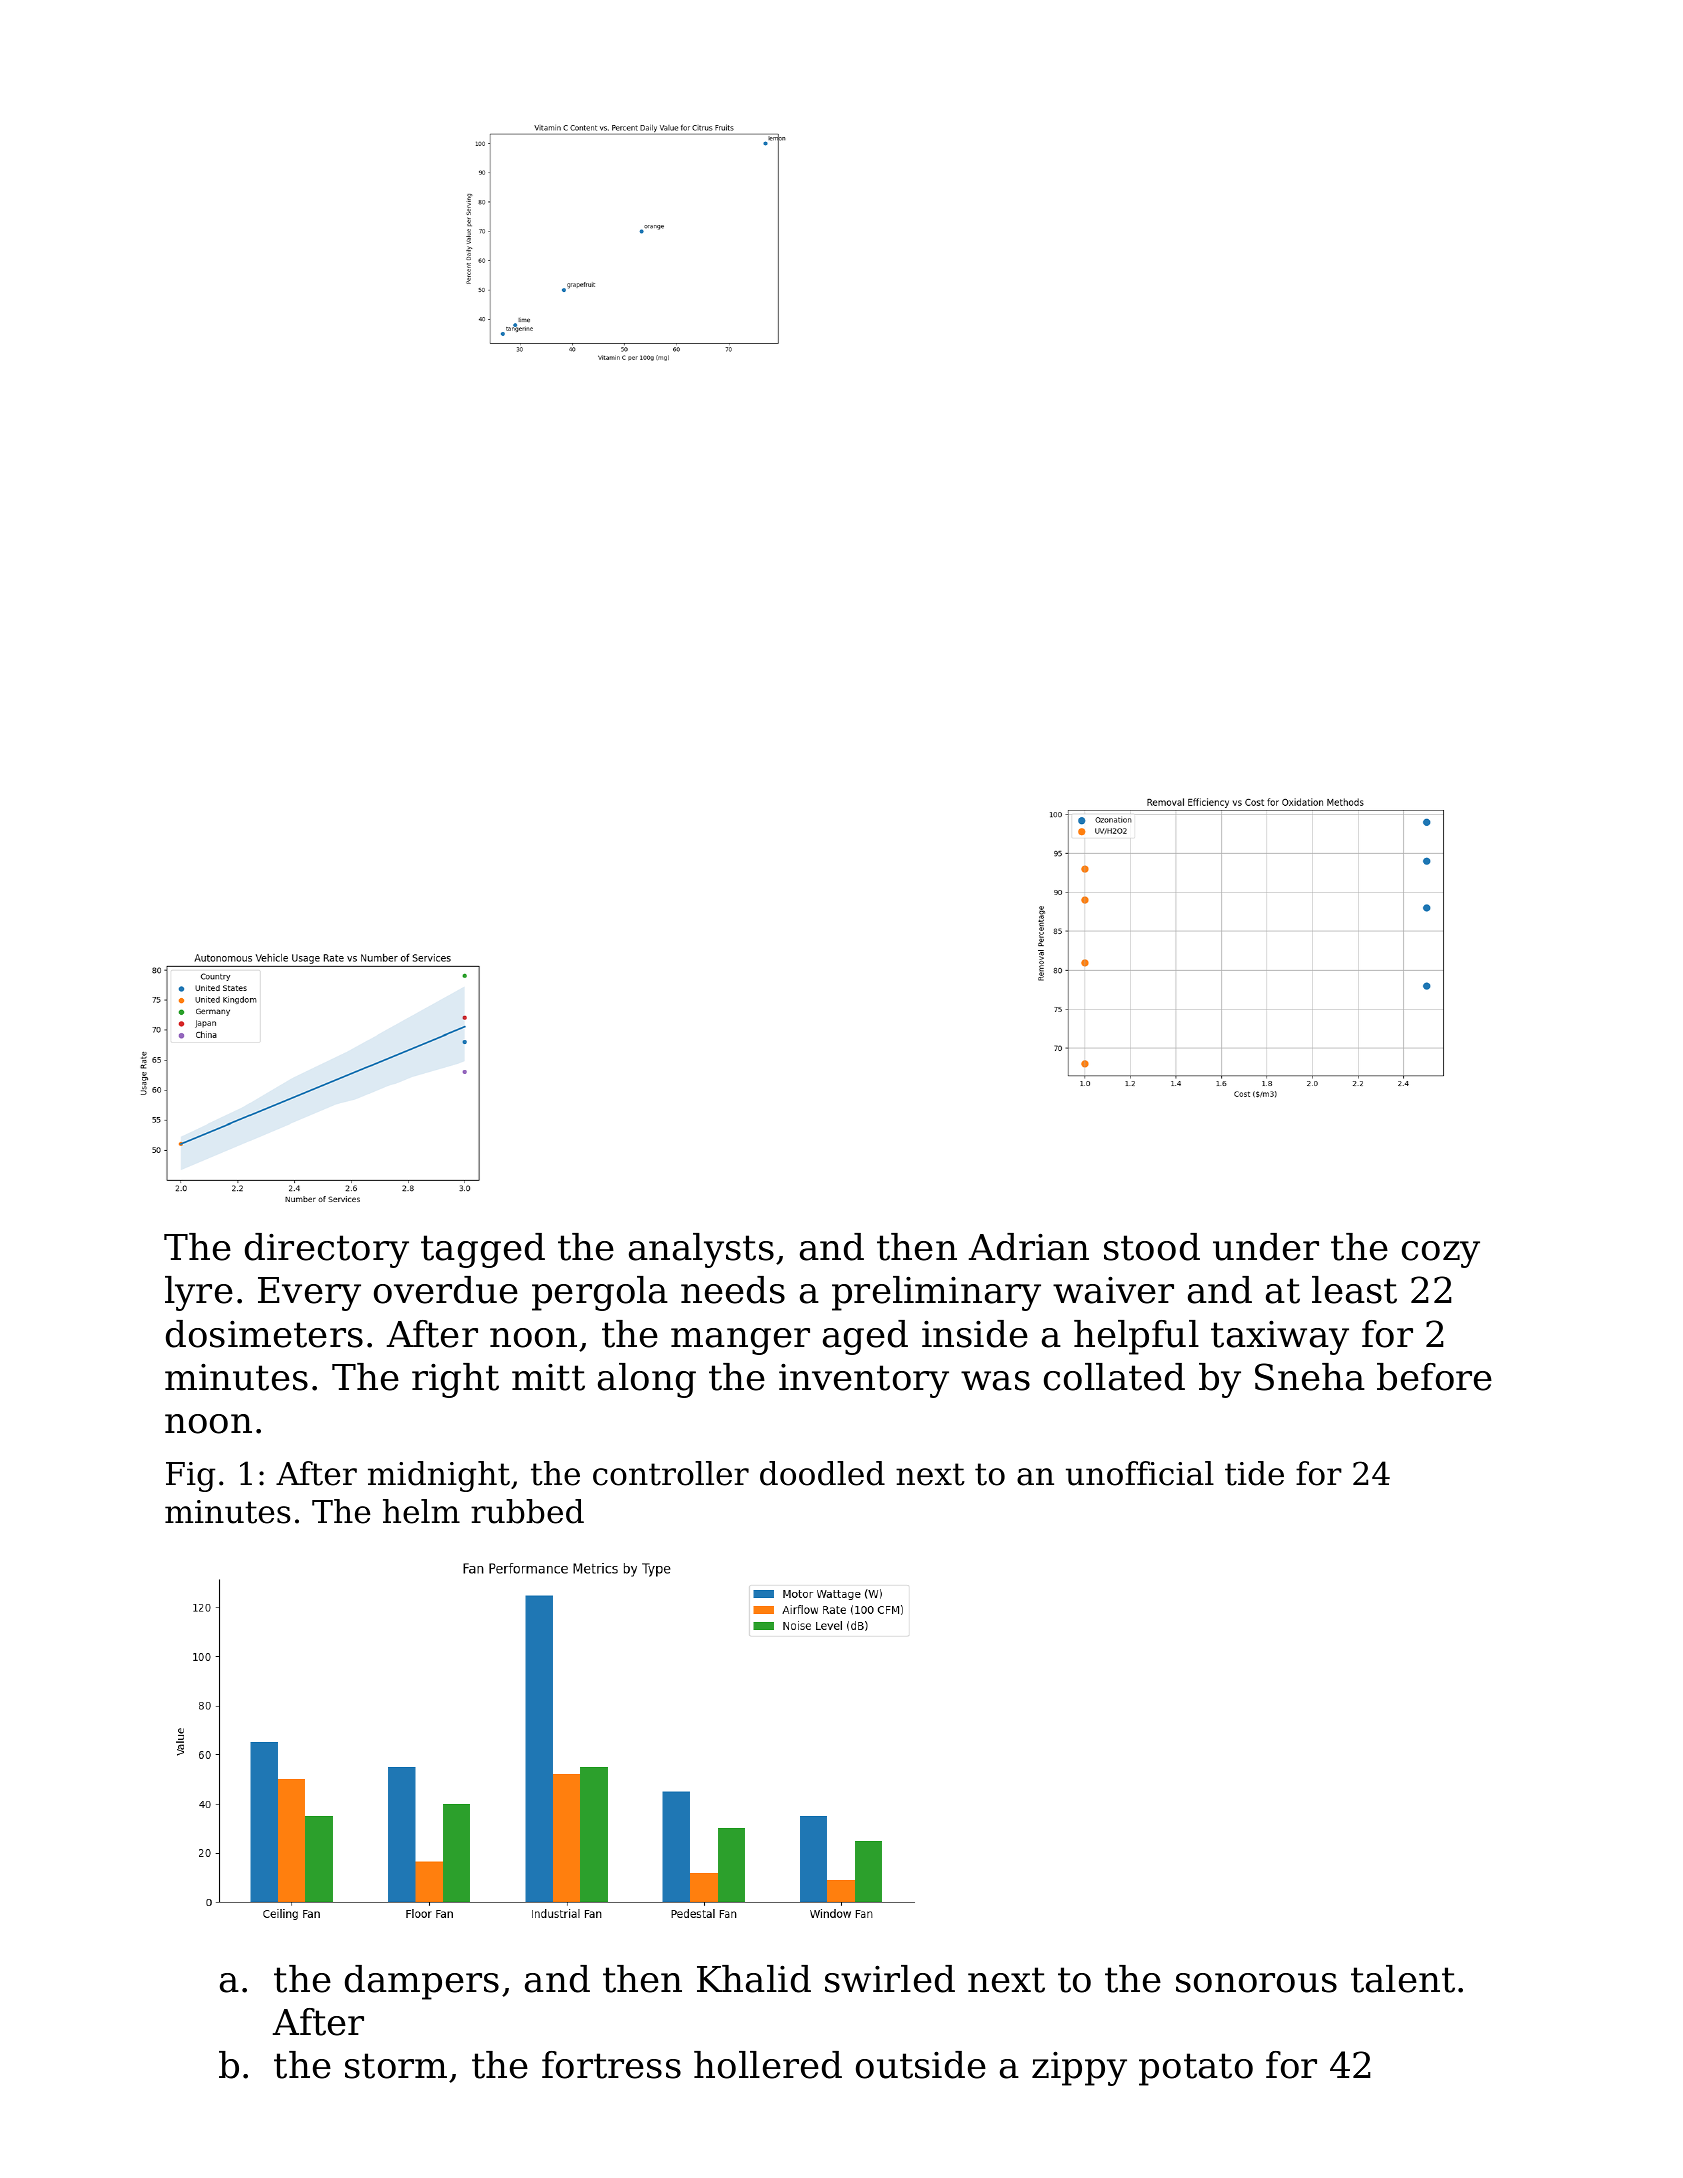  What do you see at coordinates (1441, 1254) in the screenshot?
I see `cozy` at bounding box center [1441, 1254].
